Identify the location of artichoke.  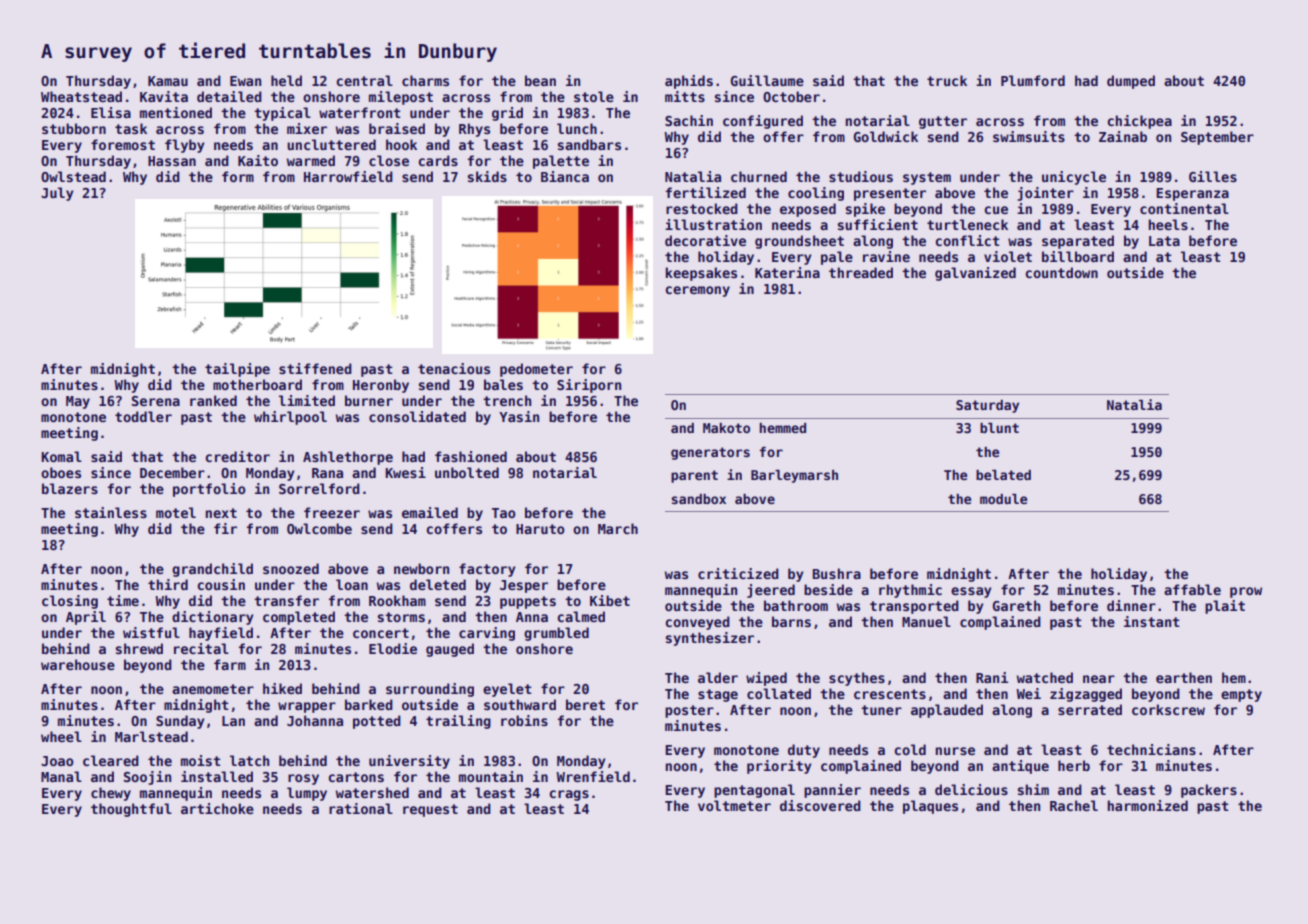
(217, 808).
